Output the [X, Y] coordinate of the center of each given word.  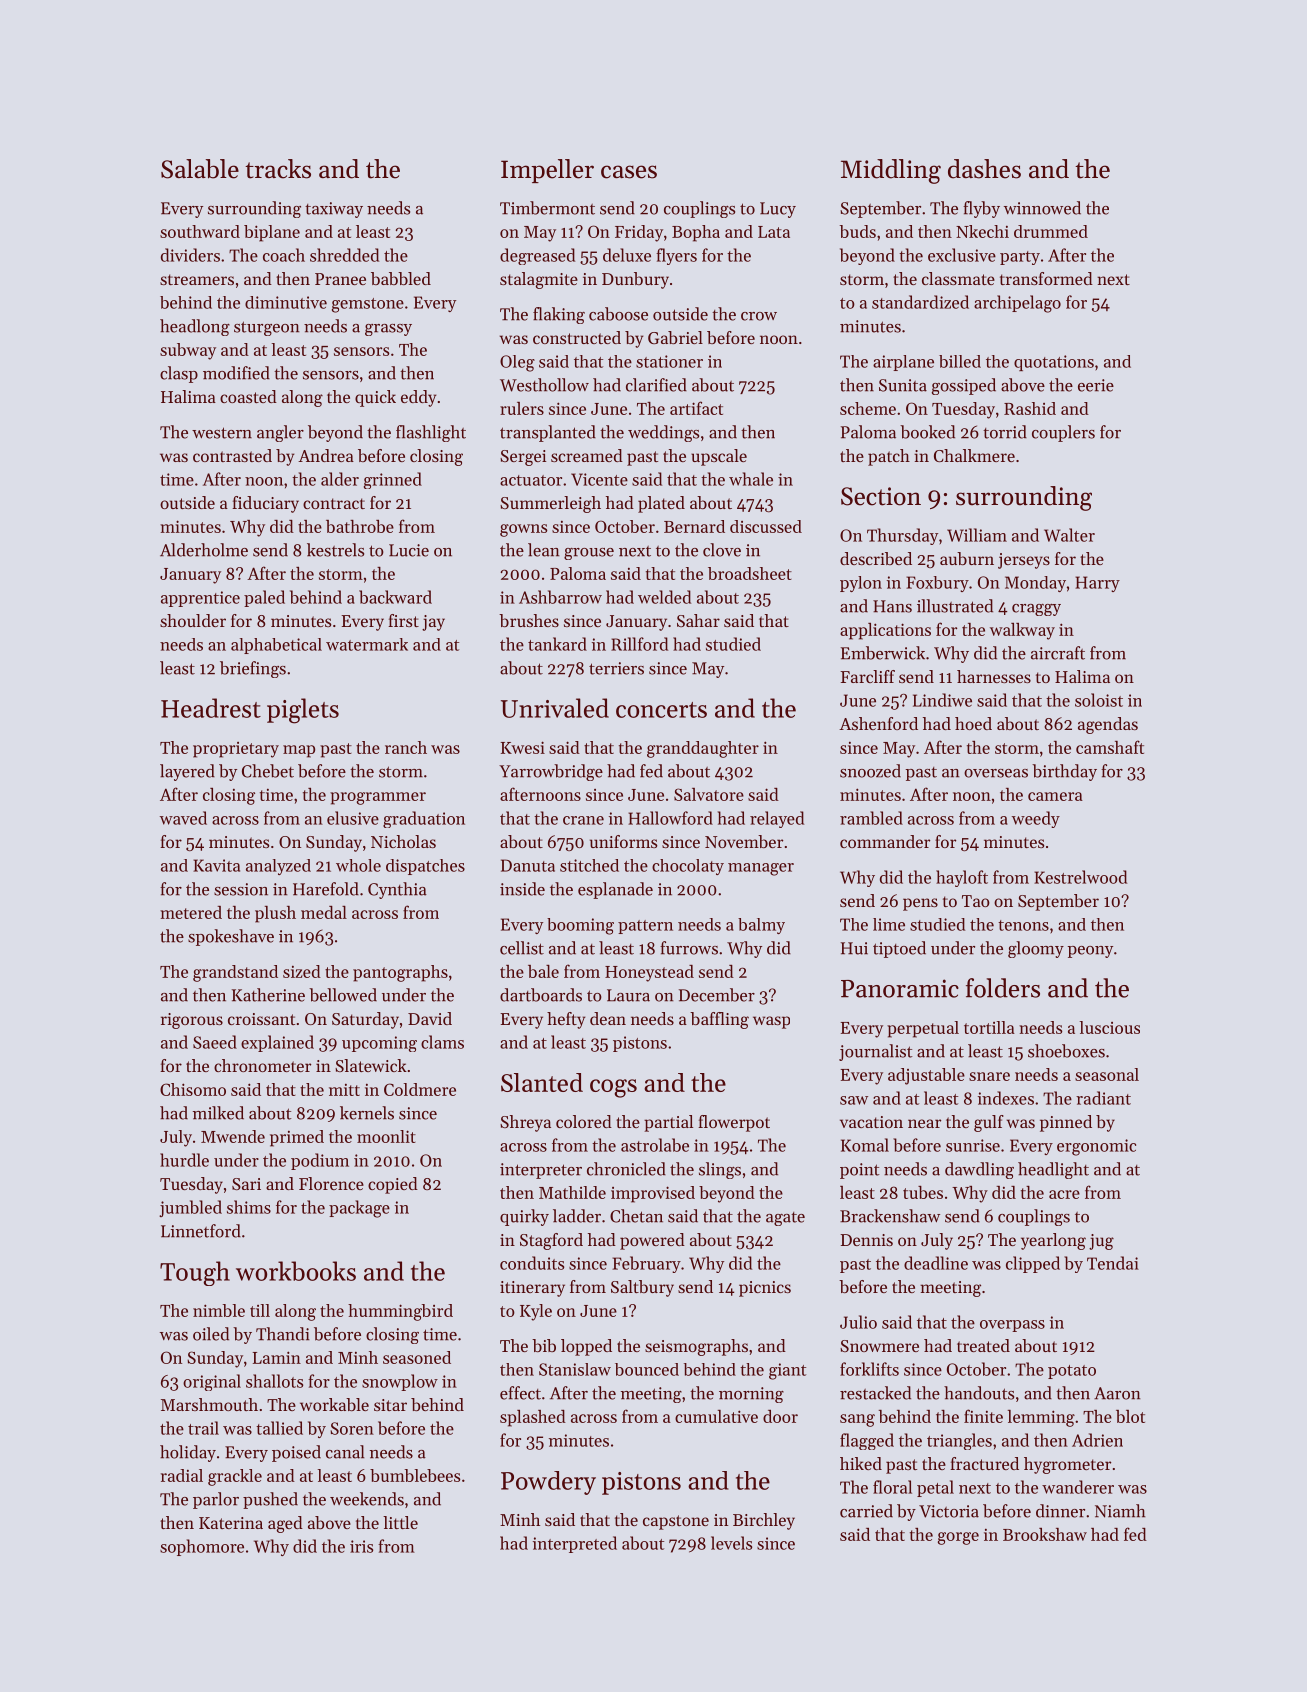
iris [361, 1546]
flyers [676, 256]
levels [731, 1543]
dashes [984, 169]
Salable [200, 169]
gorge [958, 1538]
